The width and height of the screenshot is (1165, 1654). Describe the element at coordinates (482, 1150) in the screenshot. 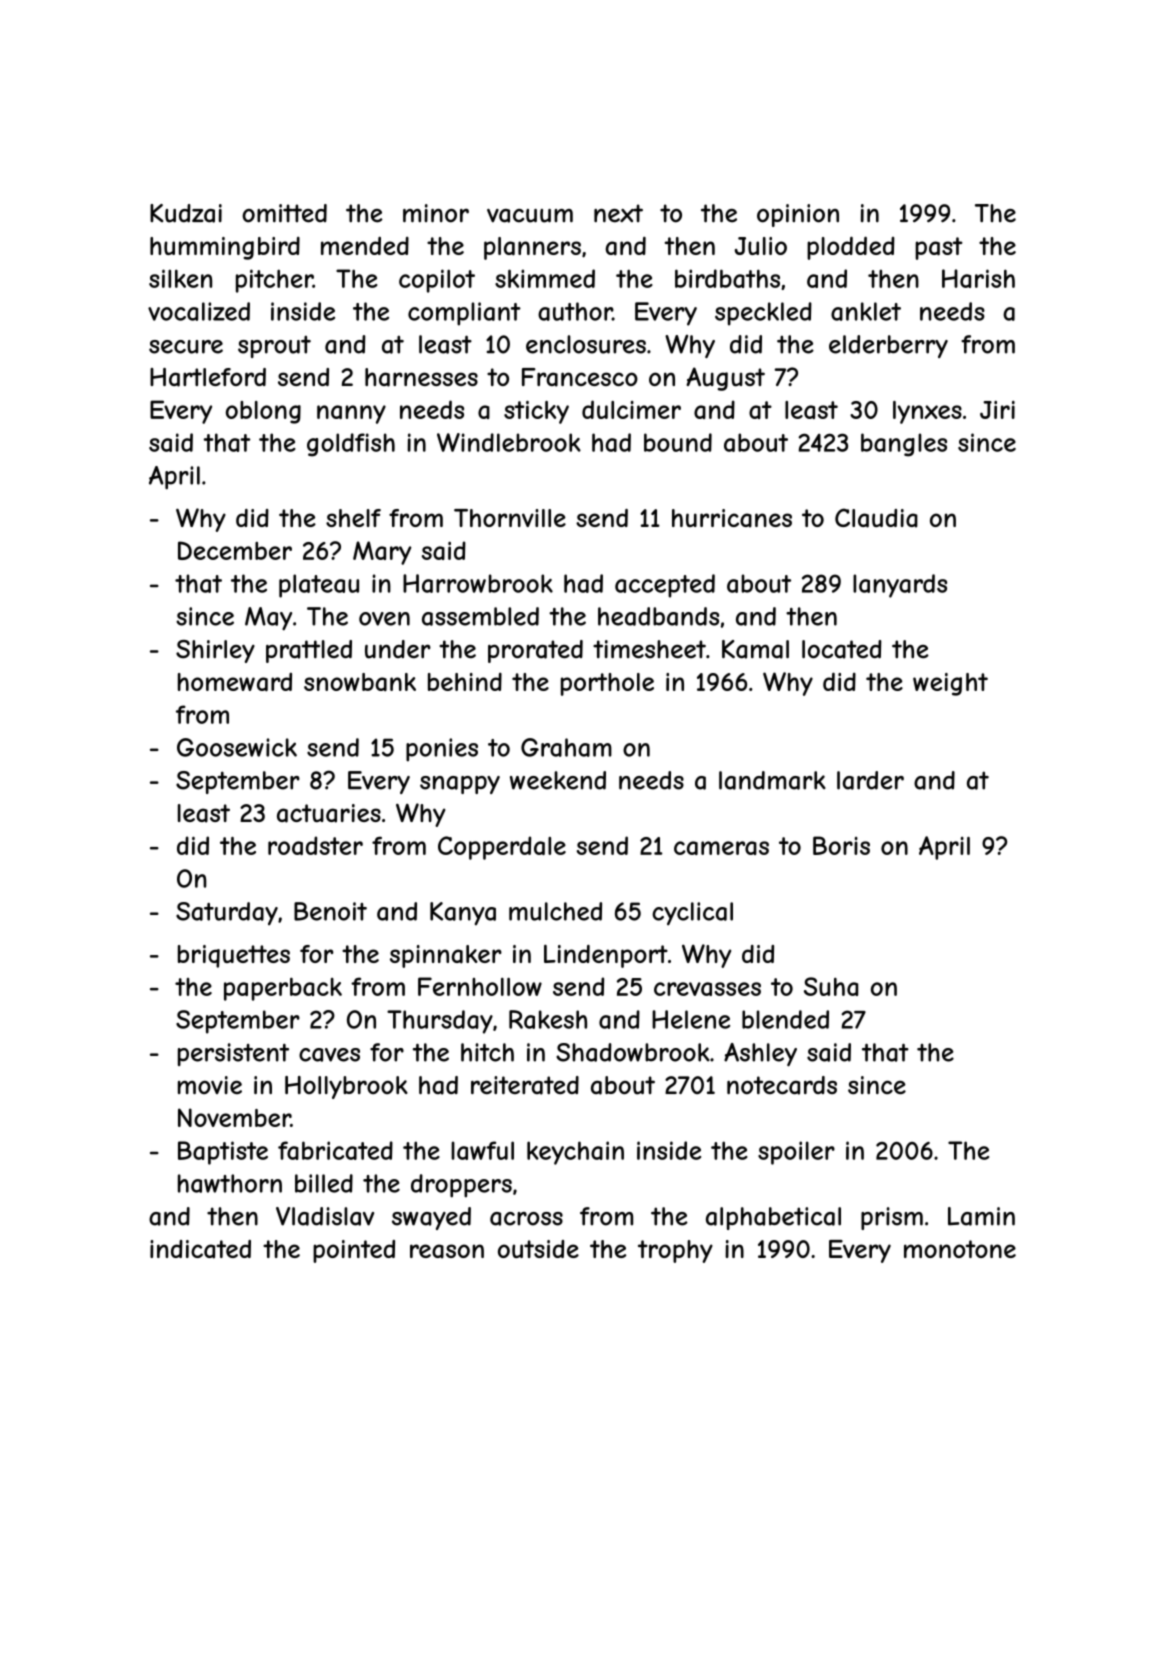

I see `lawful` at that location.
